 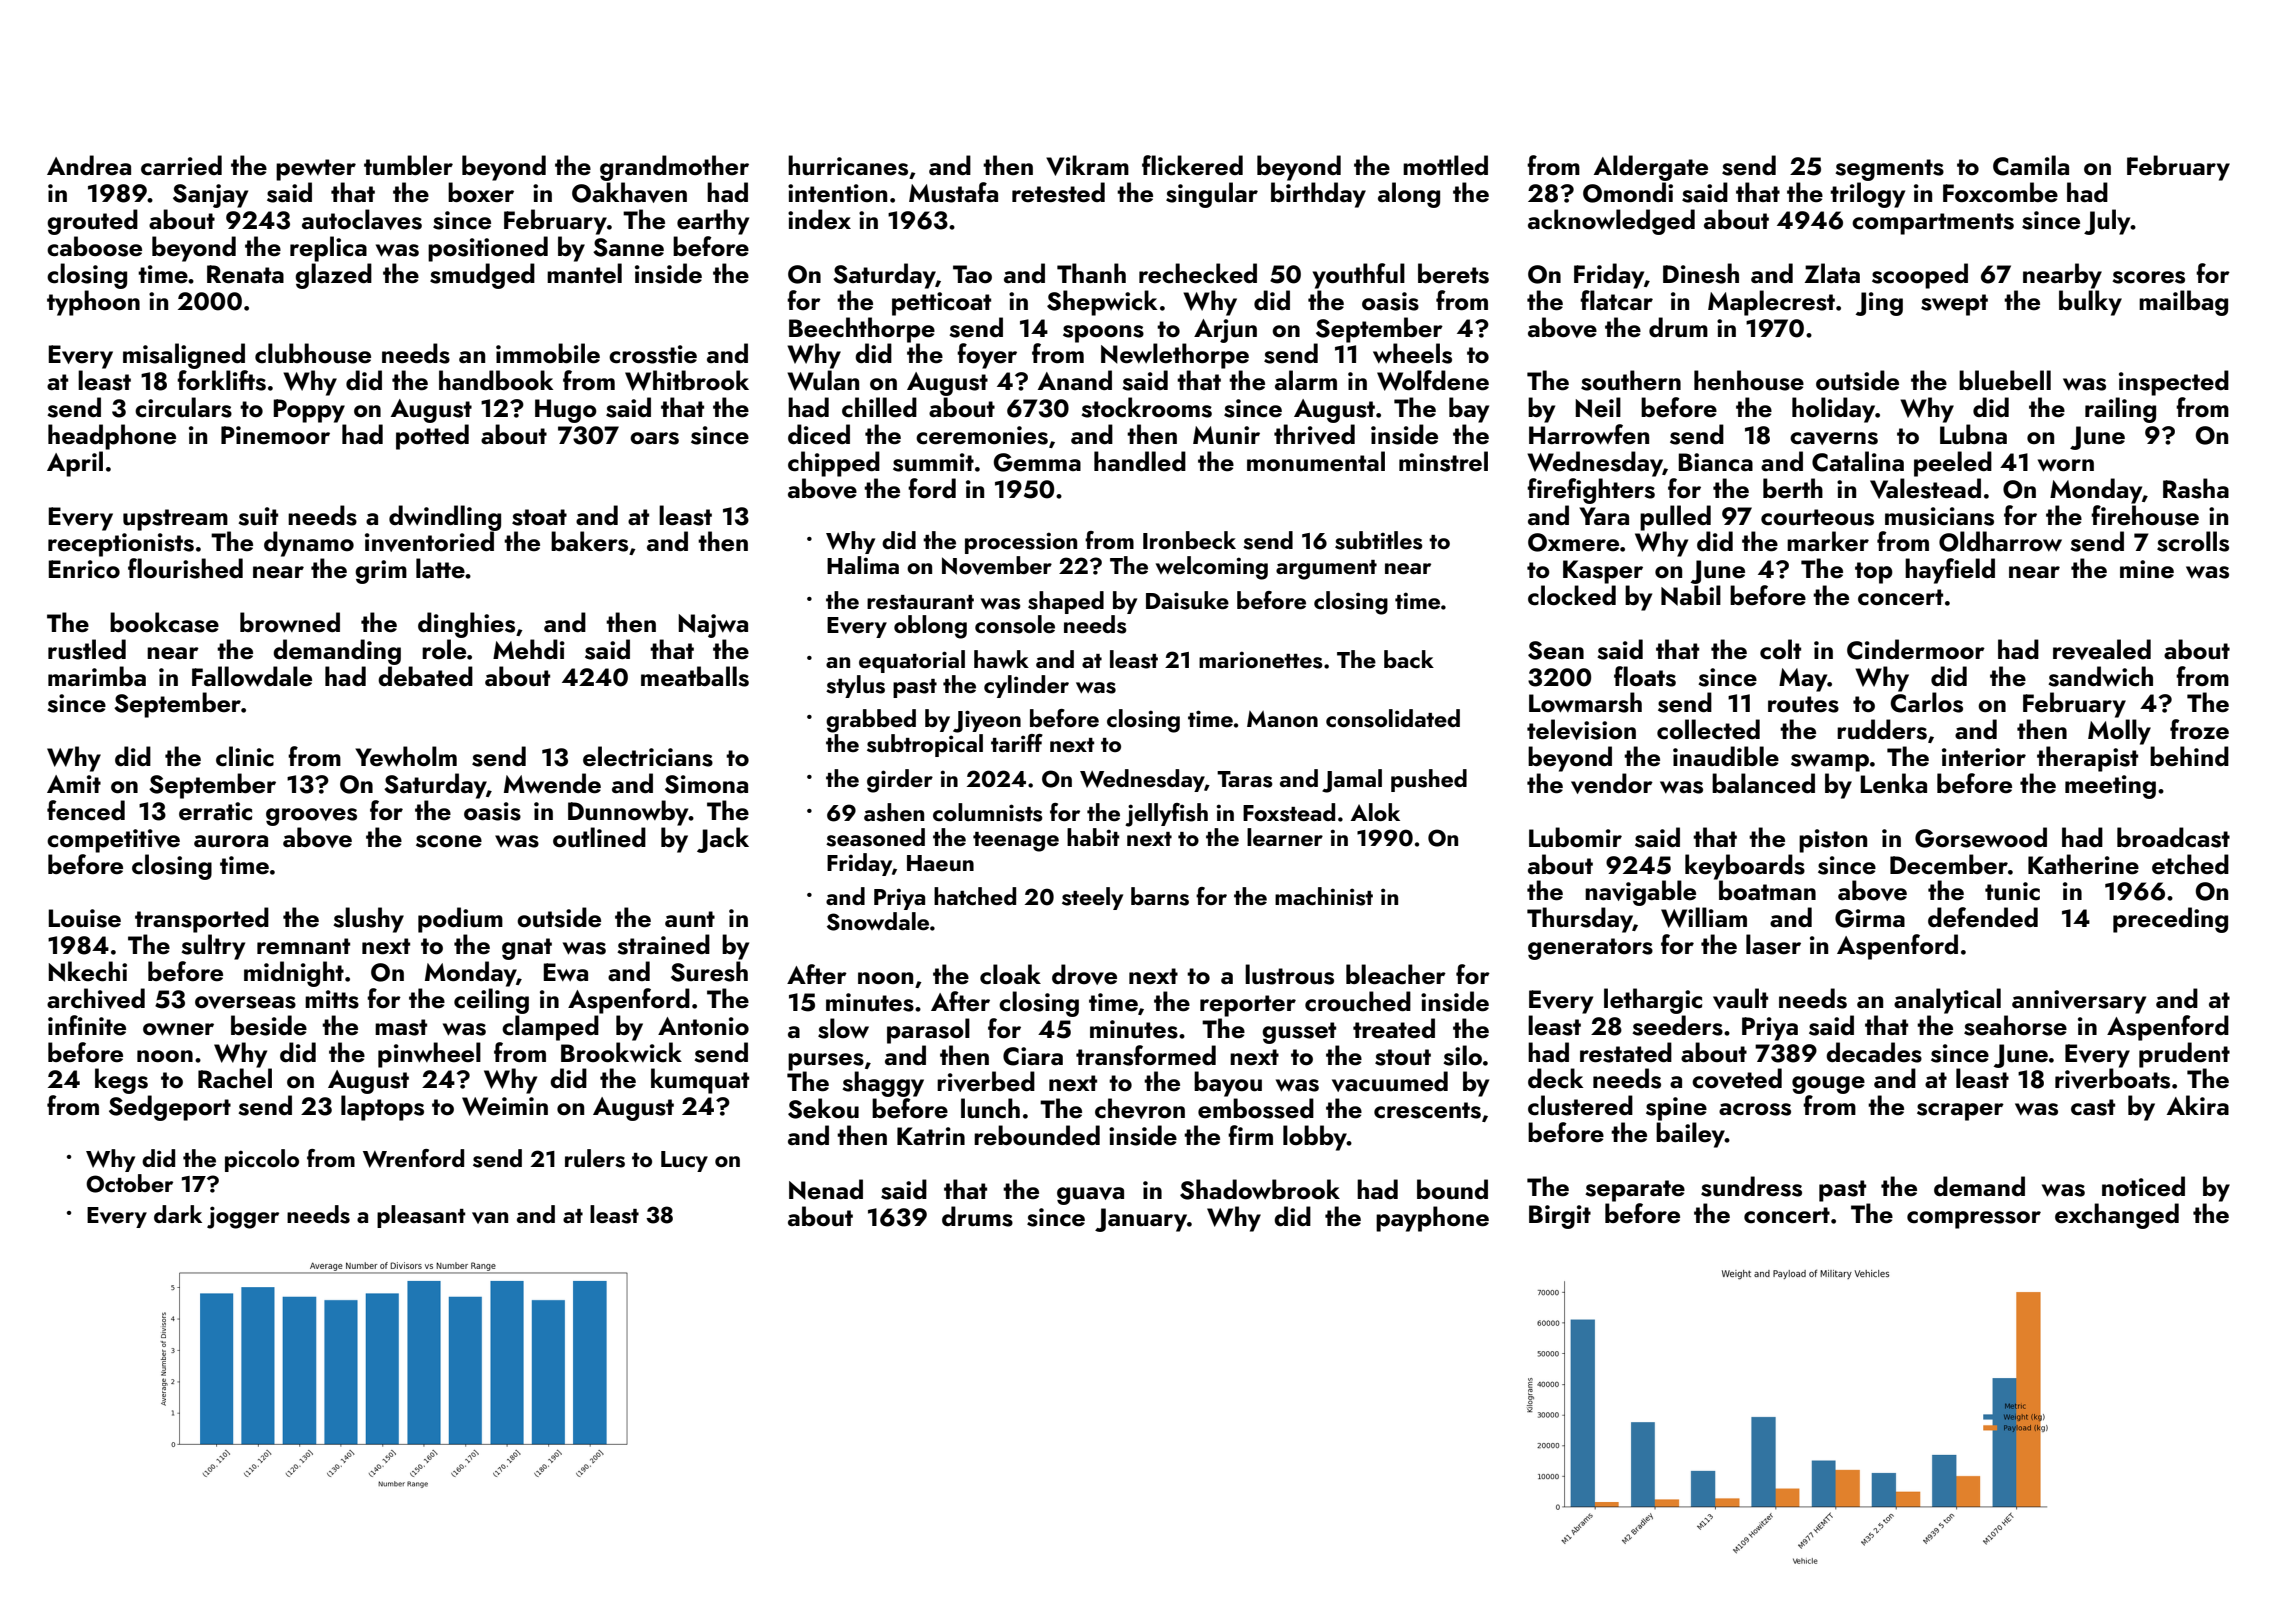 I want to click on flickered, so click(x=1192, y=165).
